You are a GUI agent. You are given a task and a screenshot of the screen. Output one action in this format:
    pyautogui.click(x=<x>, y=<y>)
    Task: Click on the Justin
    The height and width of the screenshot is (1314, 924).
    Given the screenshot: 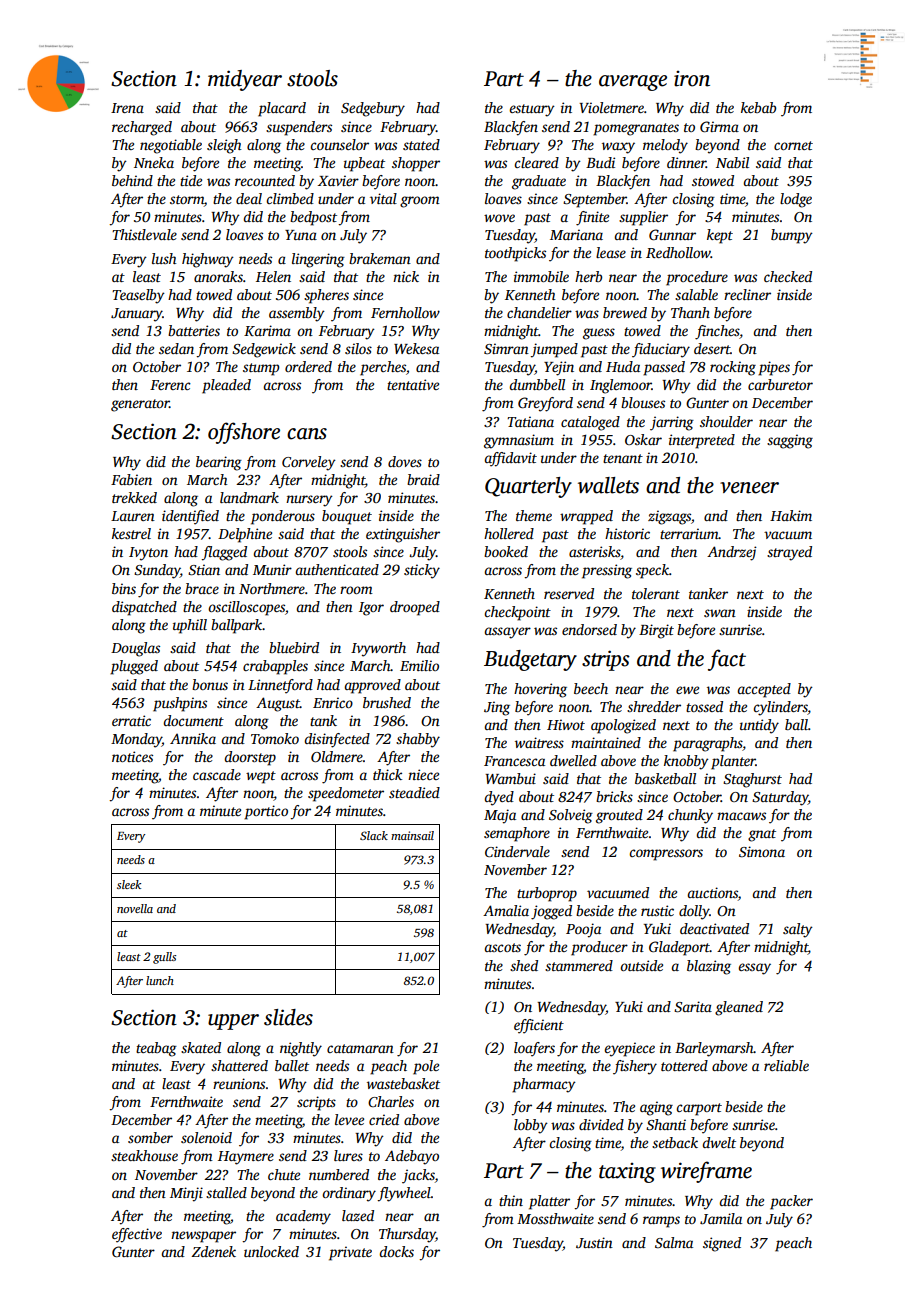 What is the action you would take?
    pyautogui.click(x=594, y=1242)
